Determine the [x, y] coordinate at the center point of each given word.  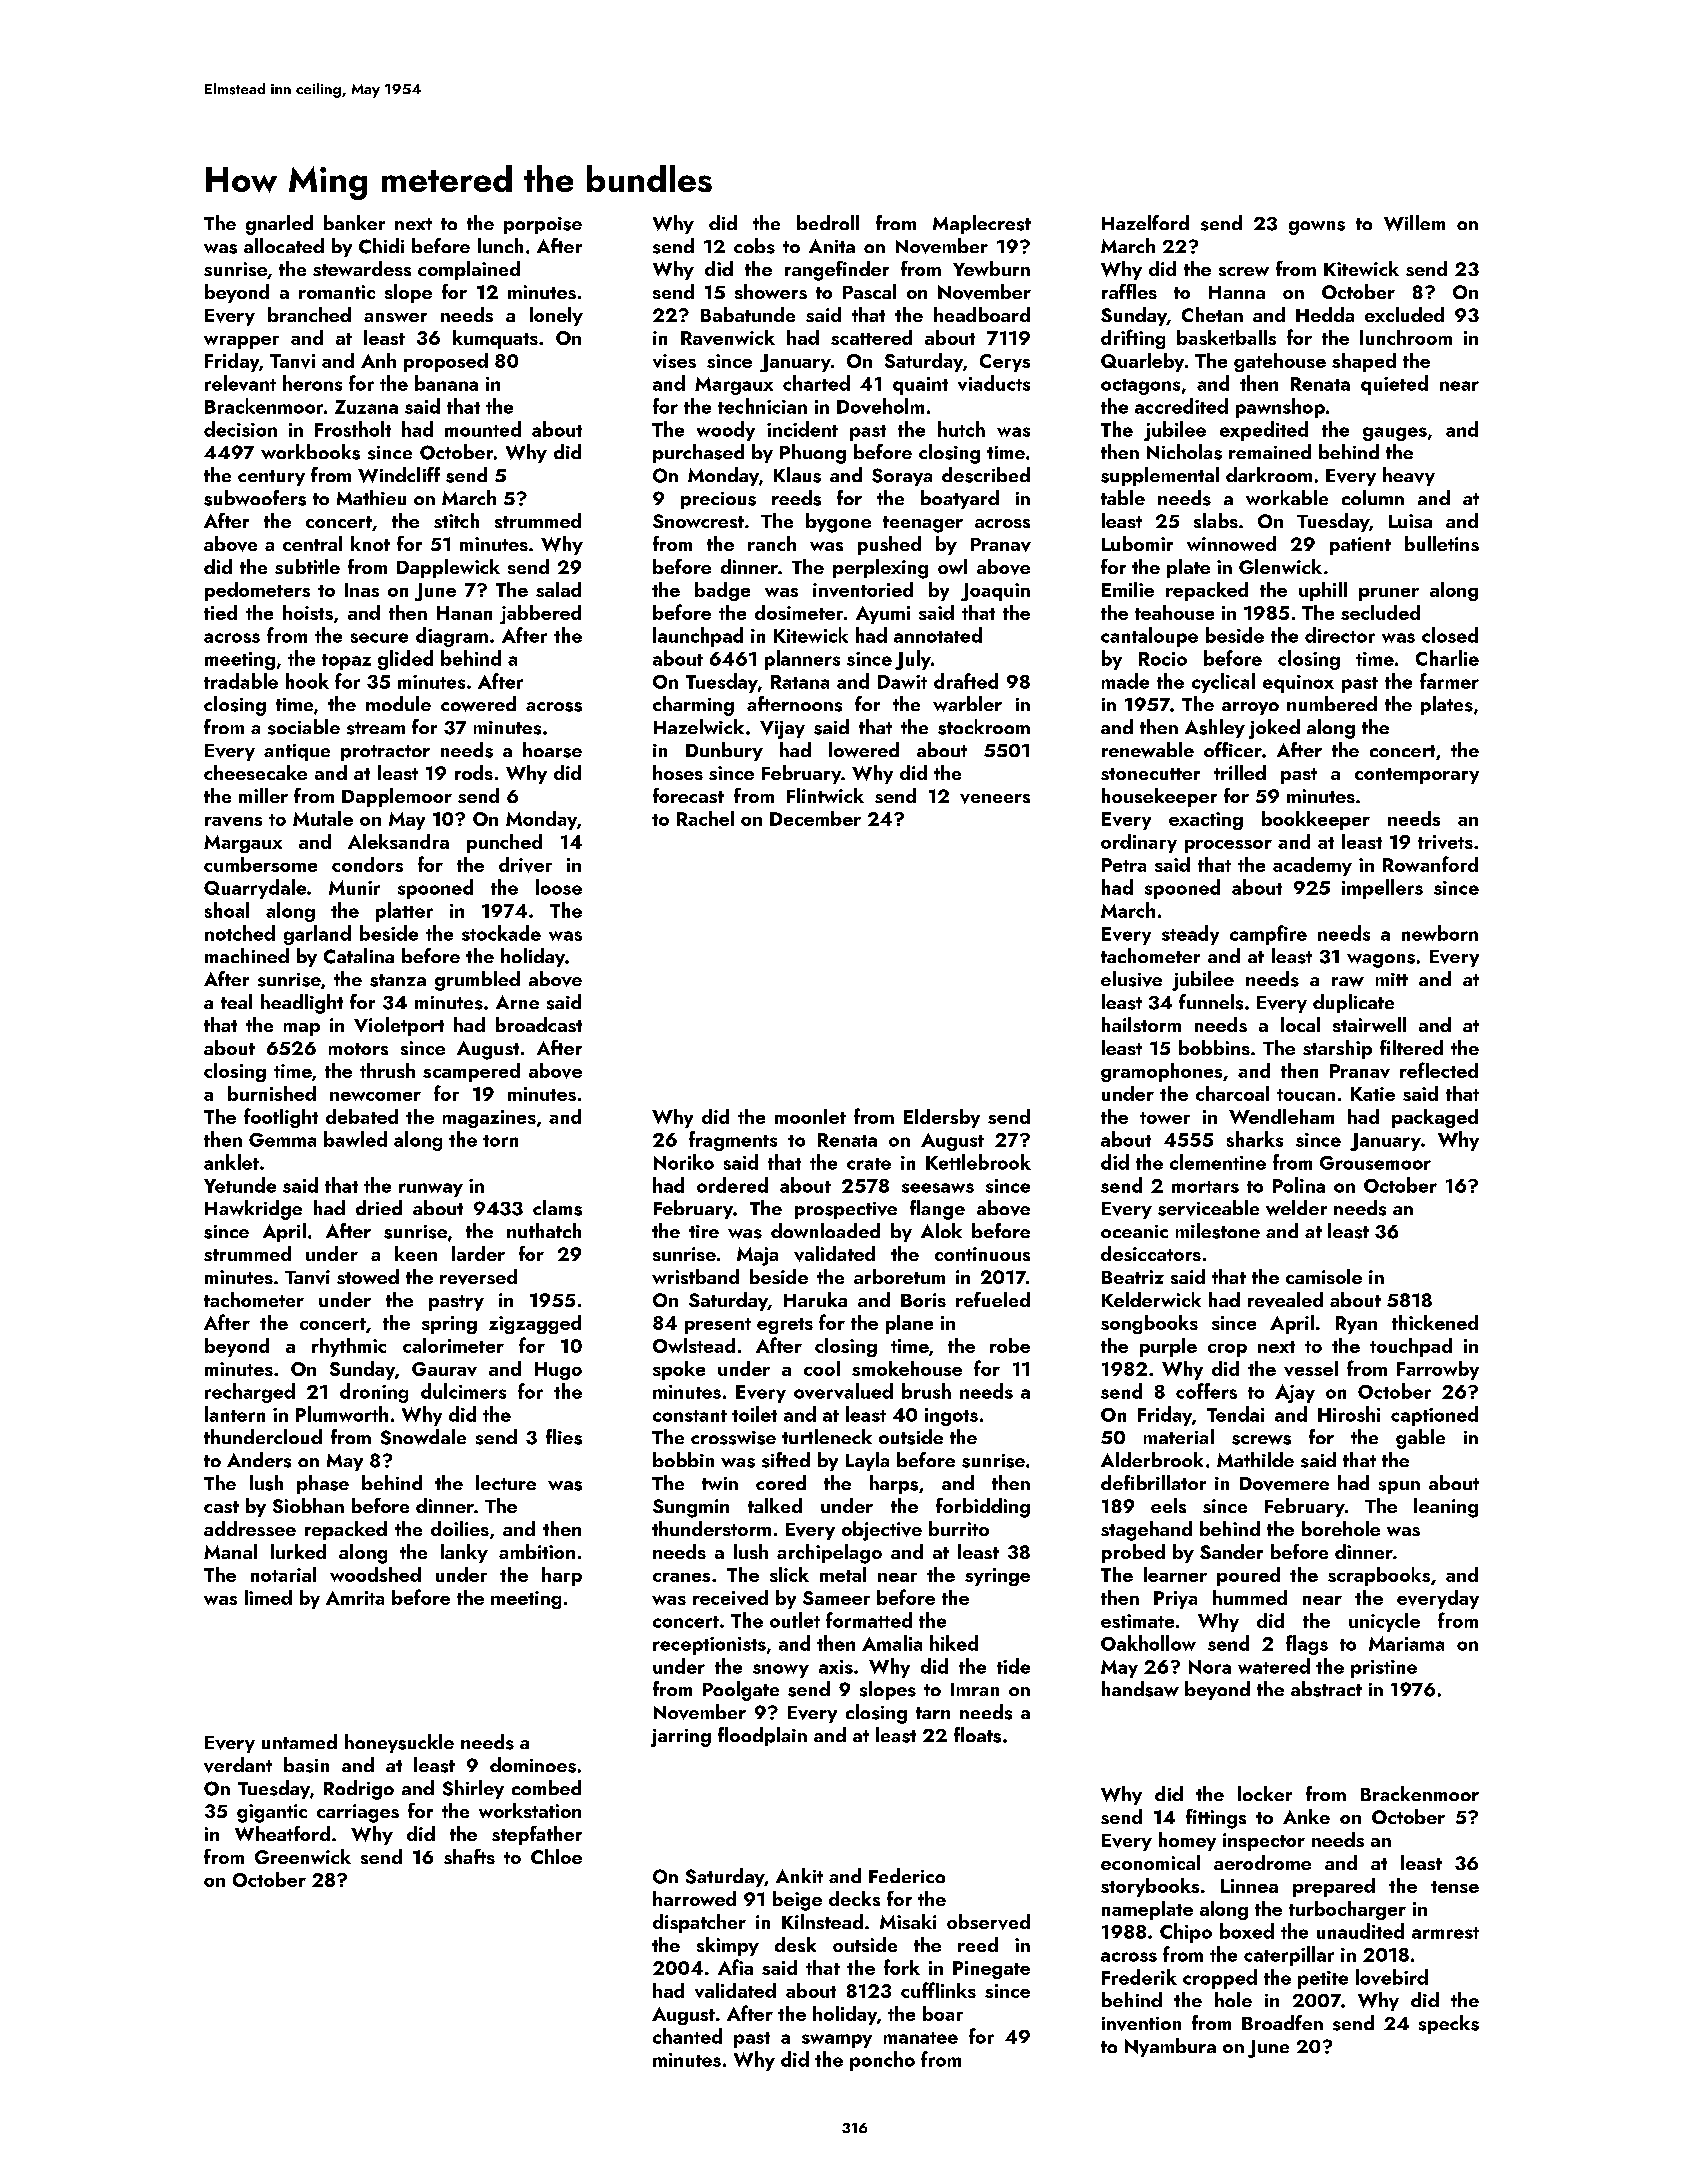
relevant [240, 383]
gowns [1317, 228]
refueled [993, 1299]
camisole [1324, 1276]
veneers [995, 799]
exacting [1206, 821]
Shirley [473, 1789]
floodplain [762, 1736]
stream [376, 728]
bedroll [828, 222]
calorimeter [453, 1345]
